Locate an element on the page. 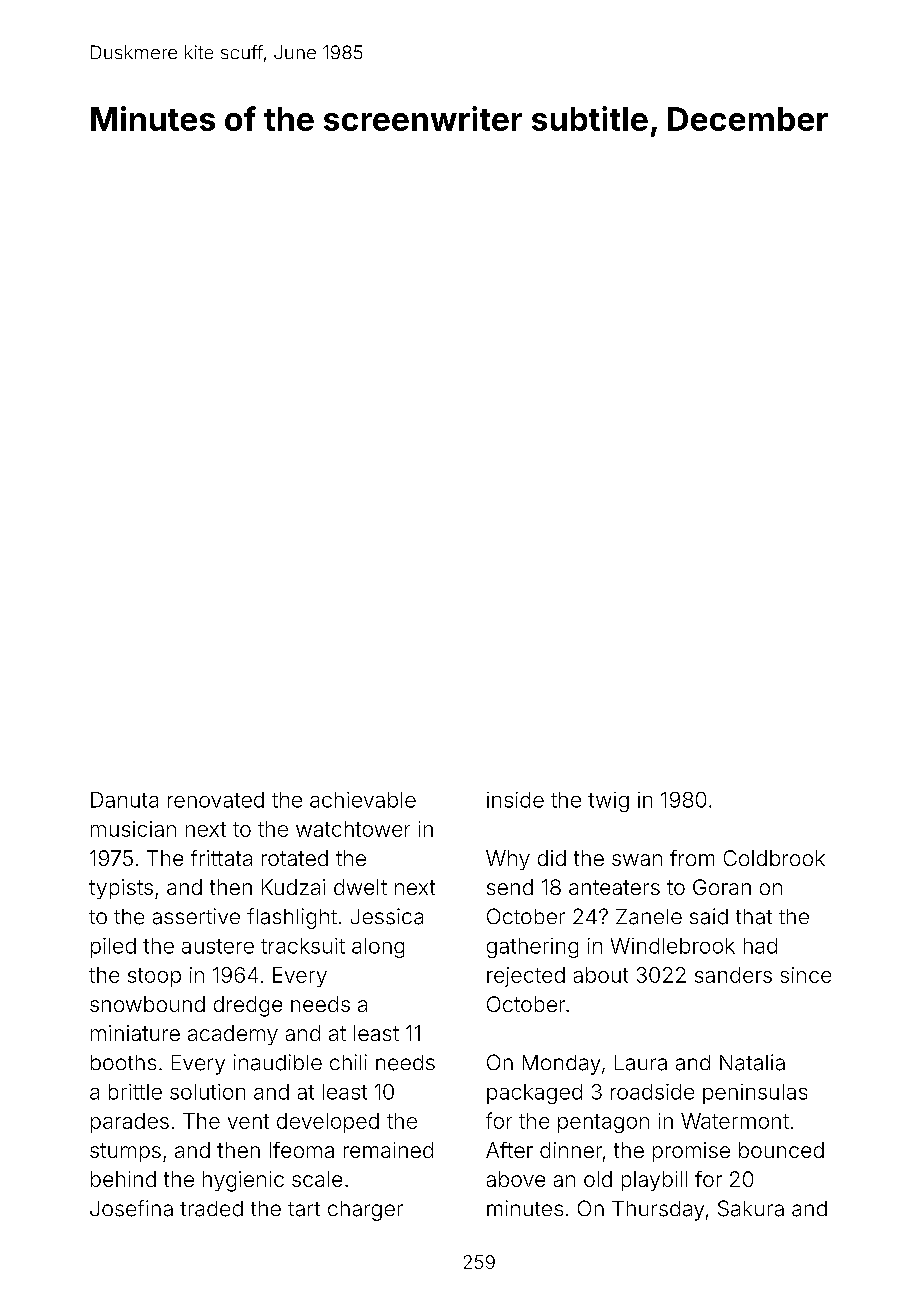  Laura is located at coordinates (641, 1063).
